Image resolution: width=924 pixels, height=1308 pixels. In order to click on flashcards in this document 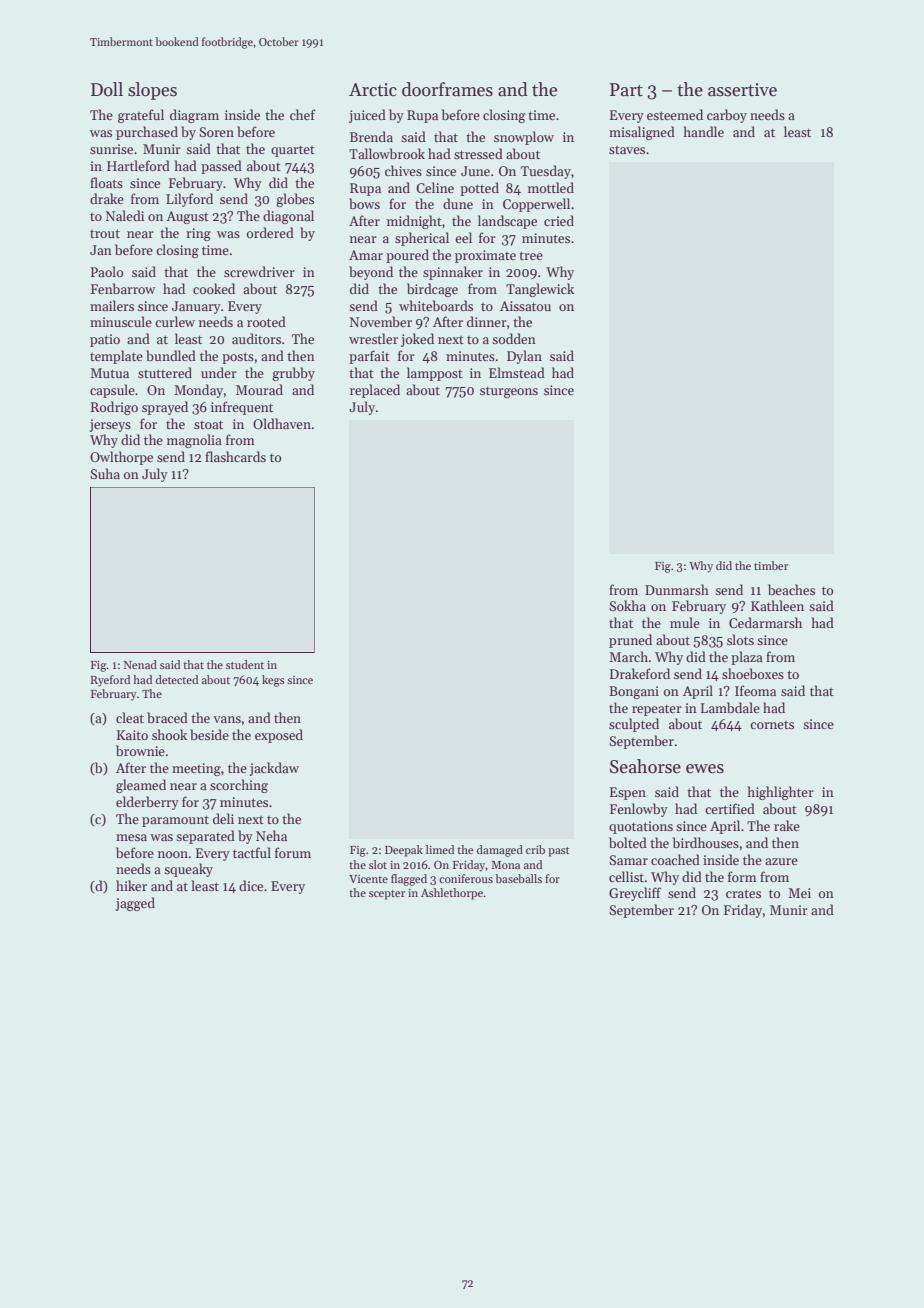, I will do `click(235, 456)`.
